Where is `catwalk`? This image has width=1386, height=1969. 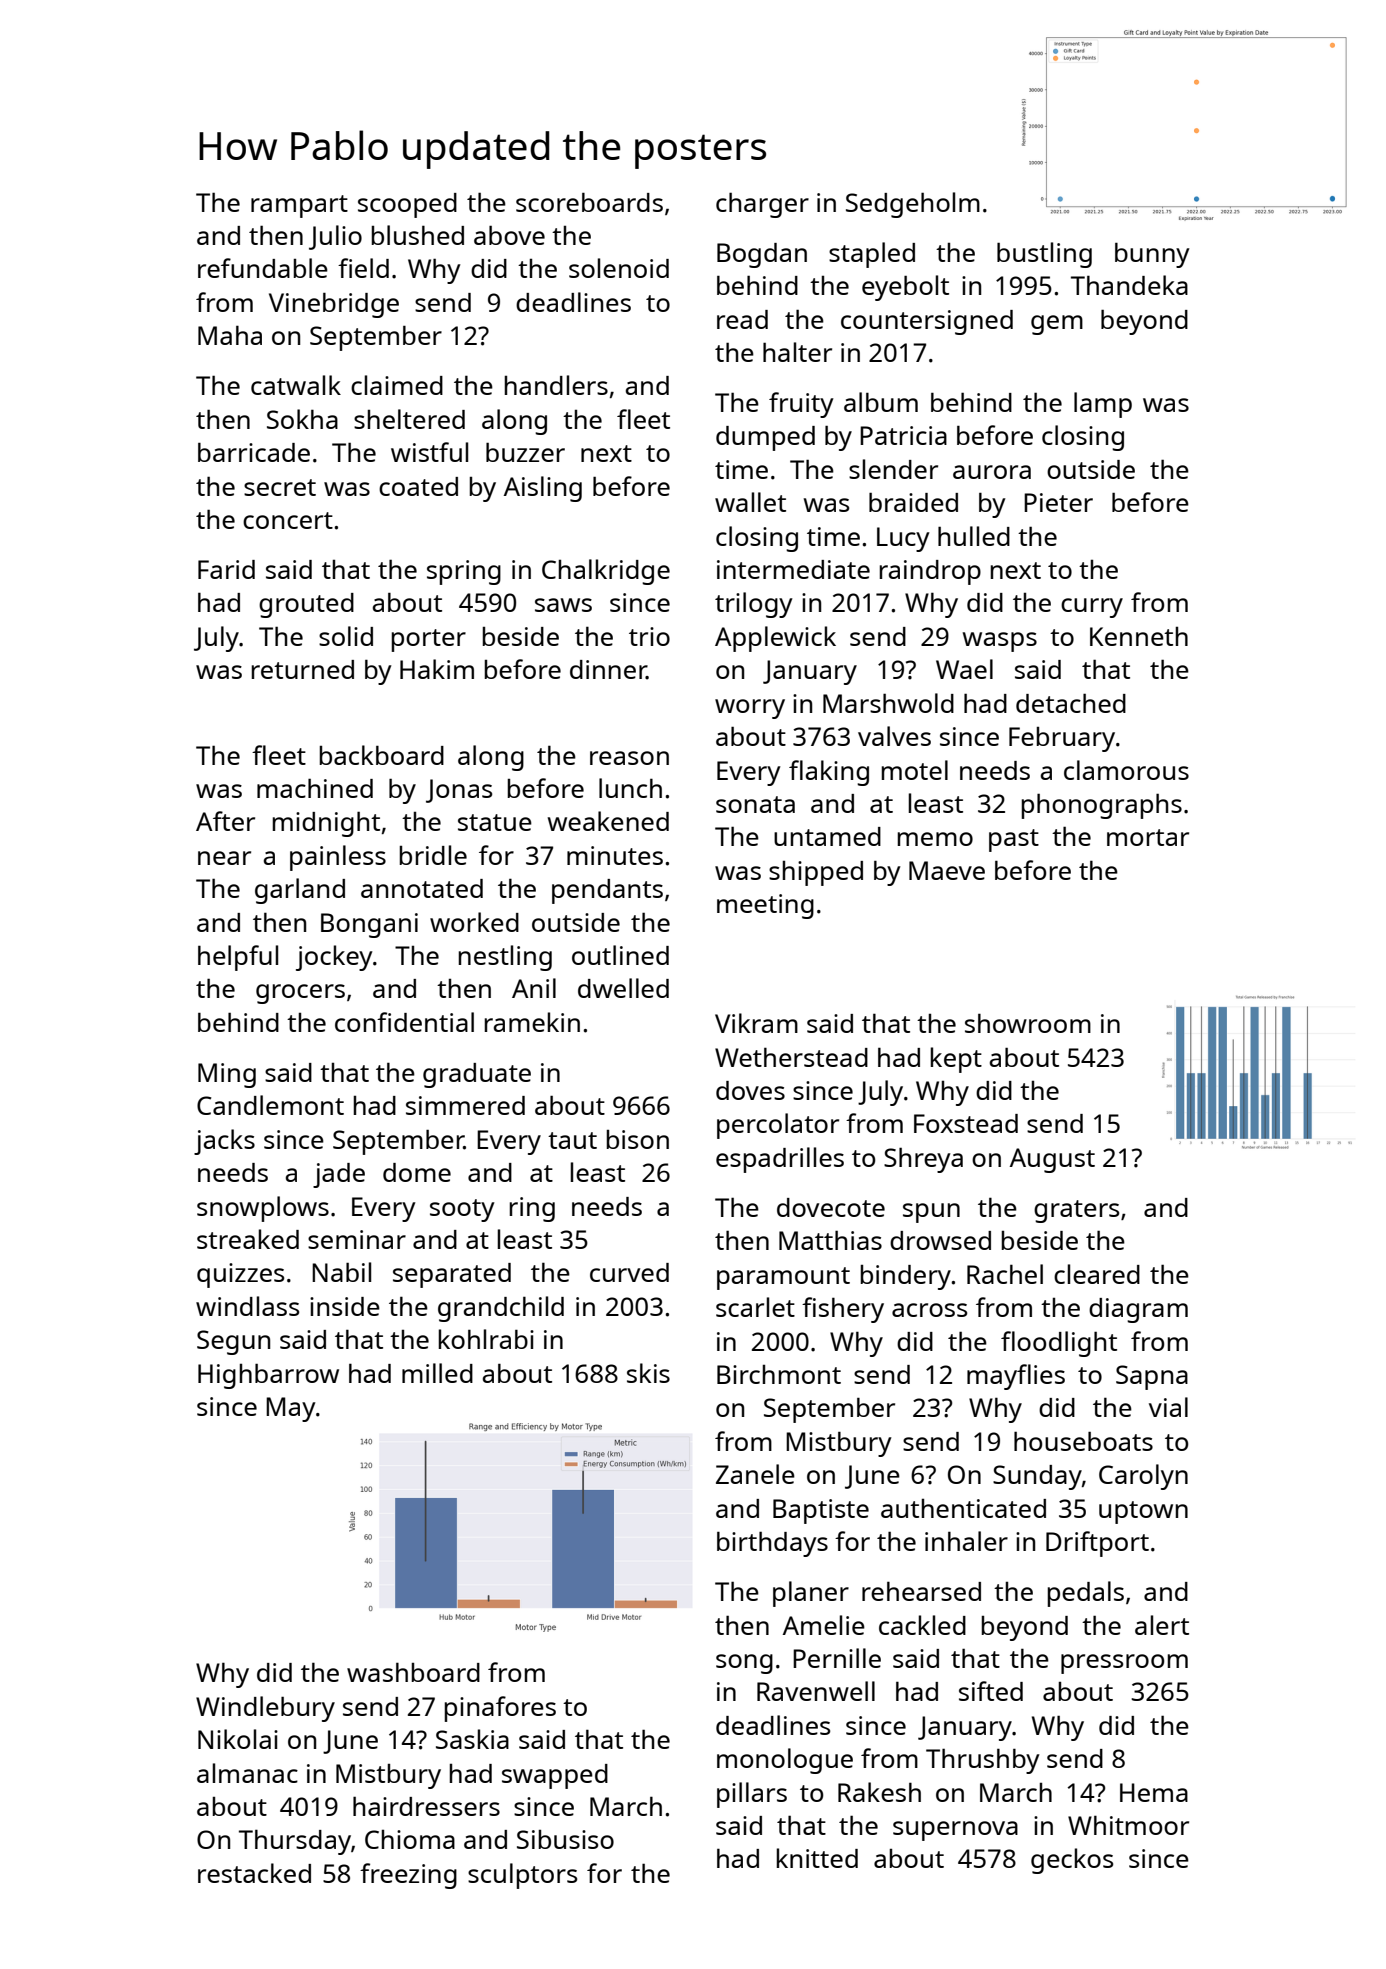
catwalk is located at coordinates (296, 385).
